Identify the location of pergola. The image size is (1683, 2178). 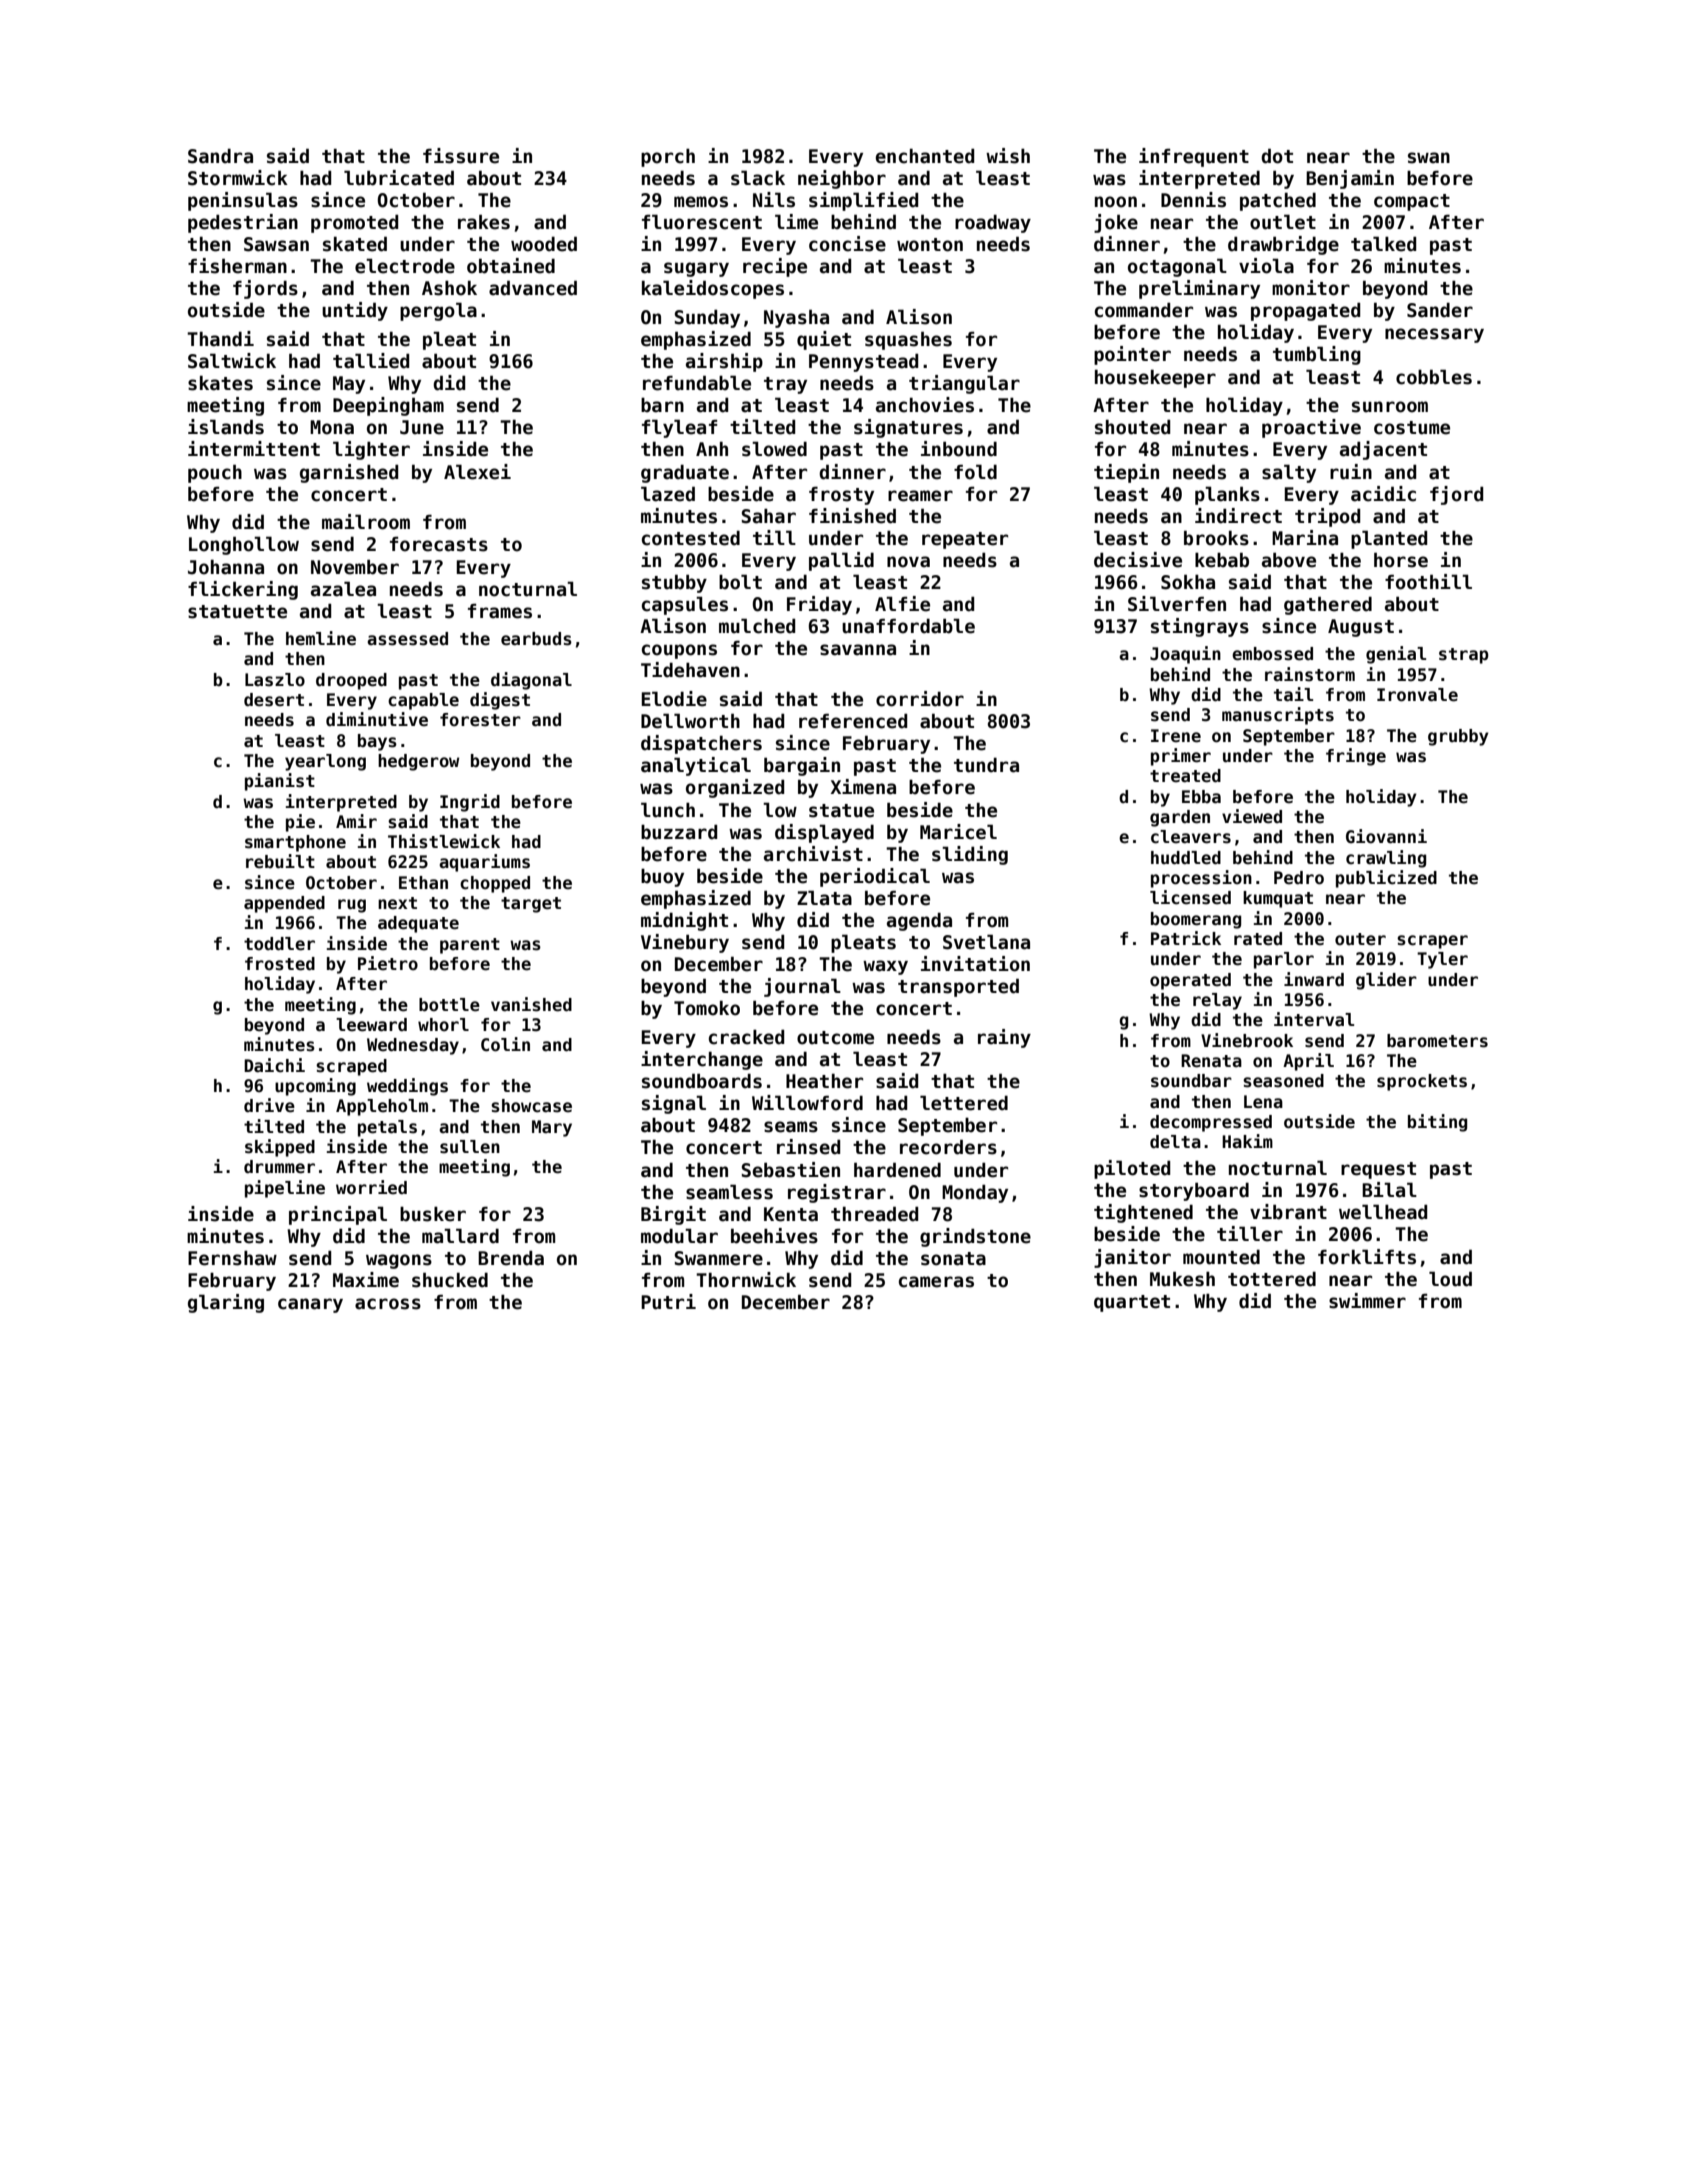
(438, 311).
